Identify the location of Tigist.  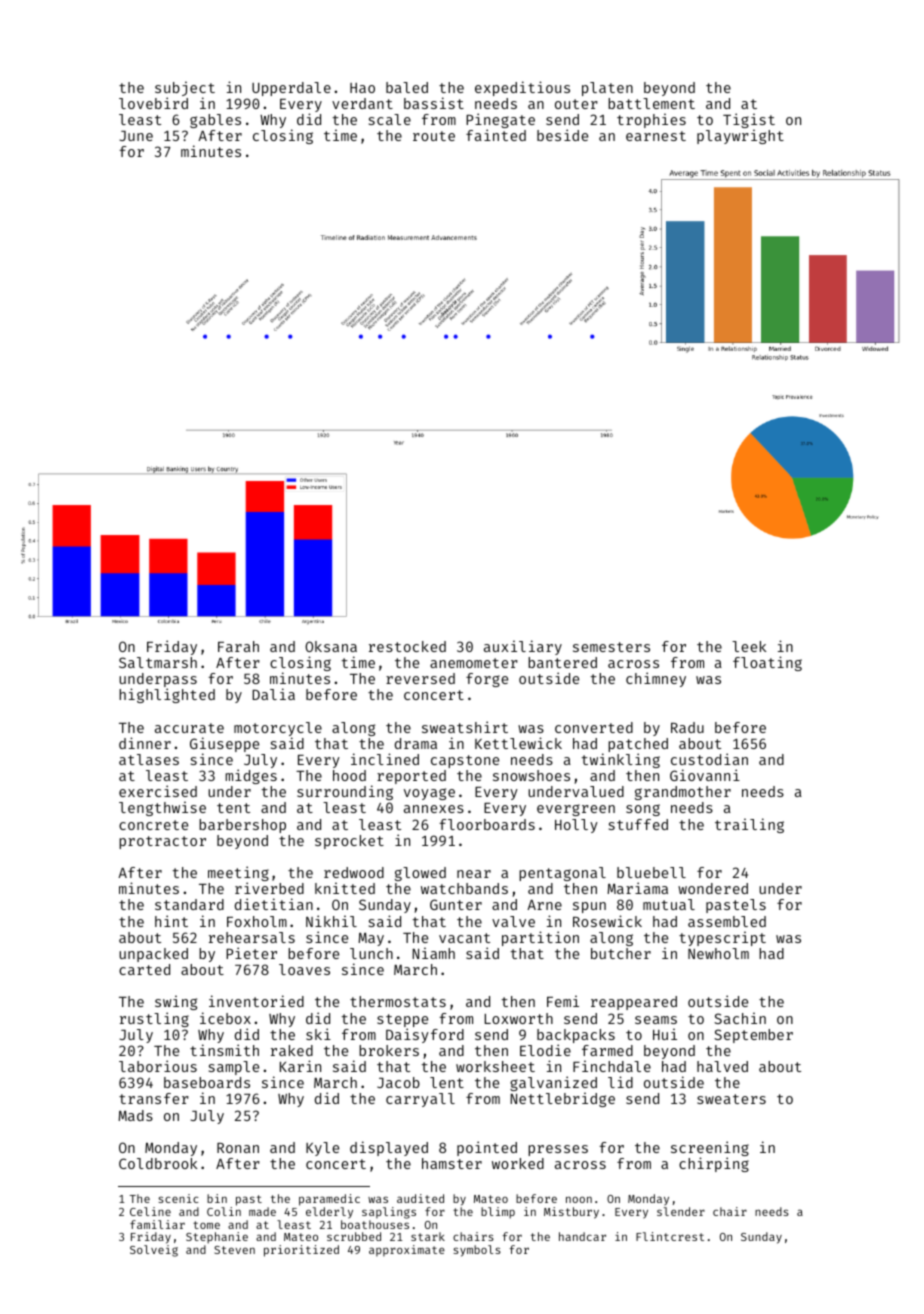
(749, 120).
